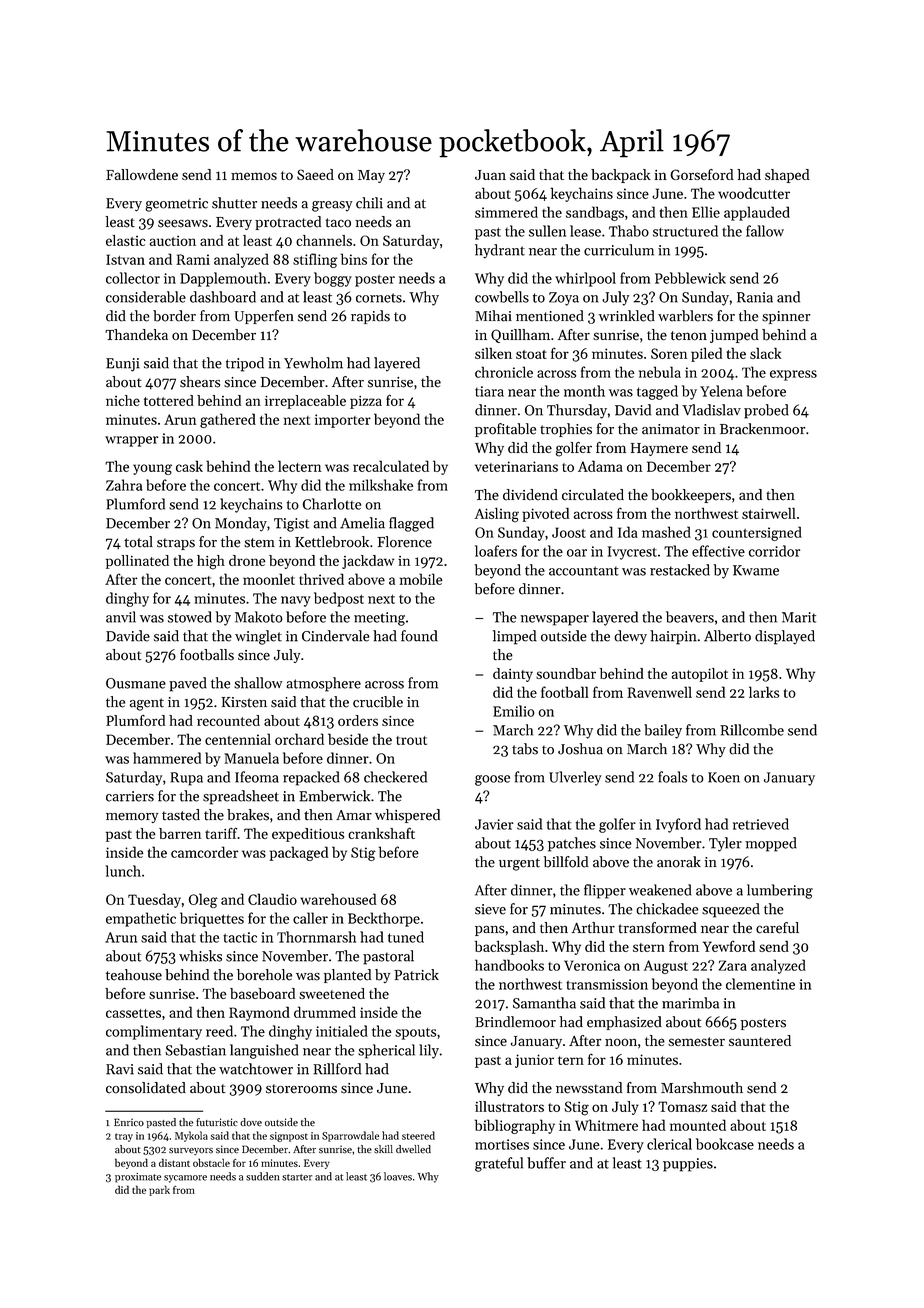 This image has height=1308, width=924. Describe the element at coordinates (544, 1003) in the image. I see `Samantha` at that location.
